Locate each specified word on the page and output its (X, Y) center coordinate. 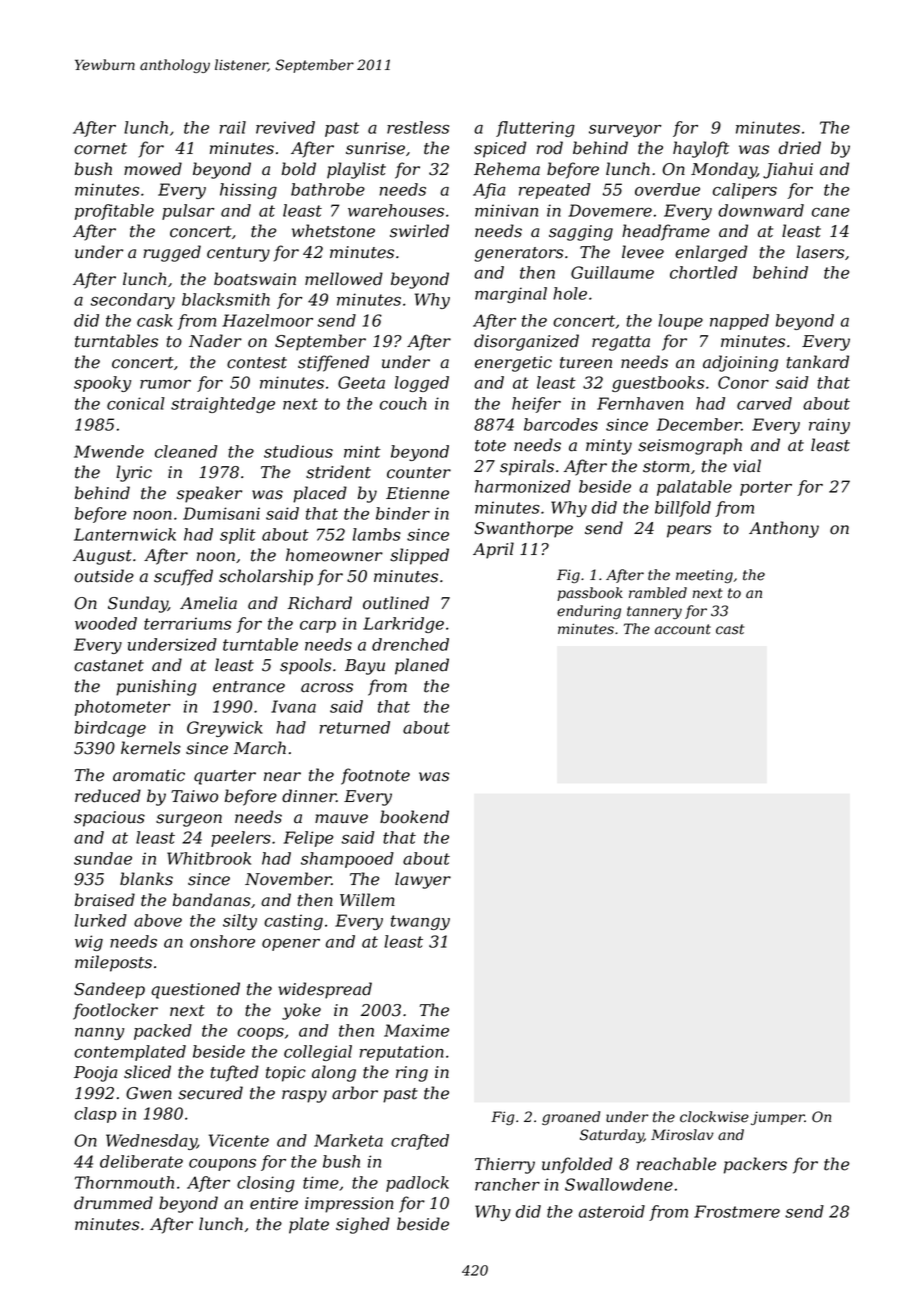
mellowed (344, 279)
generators (519, 254)
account (683, 629)
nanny (99, 1034)
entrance (249, 687)
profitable (114, 212)
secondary (133, 301)
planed (422, 666)
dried (800, 148)
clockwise (714, 1117)
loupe (680, 322)
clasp (95, 1115)
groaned (571, 1118)
